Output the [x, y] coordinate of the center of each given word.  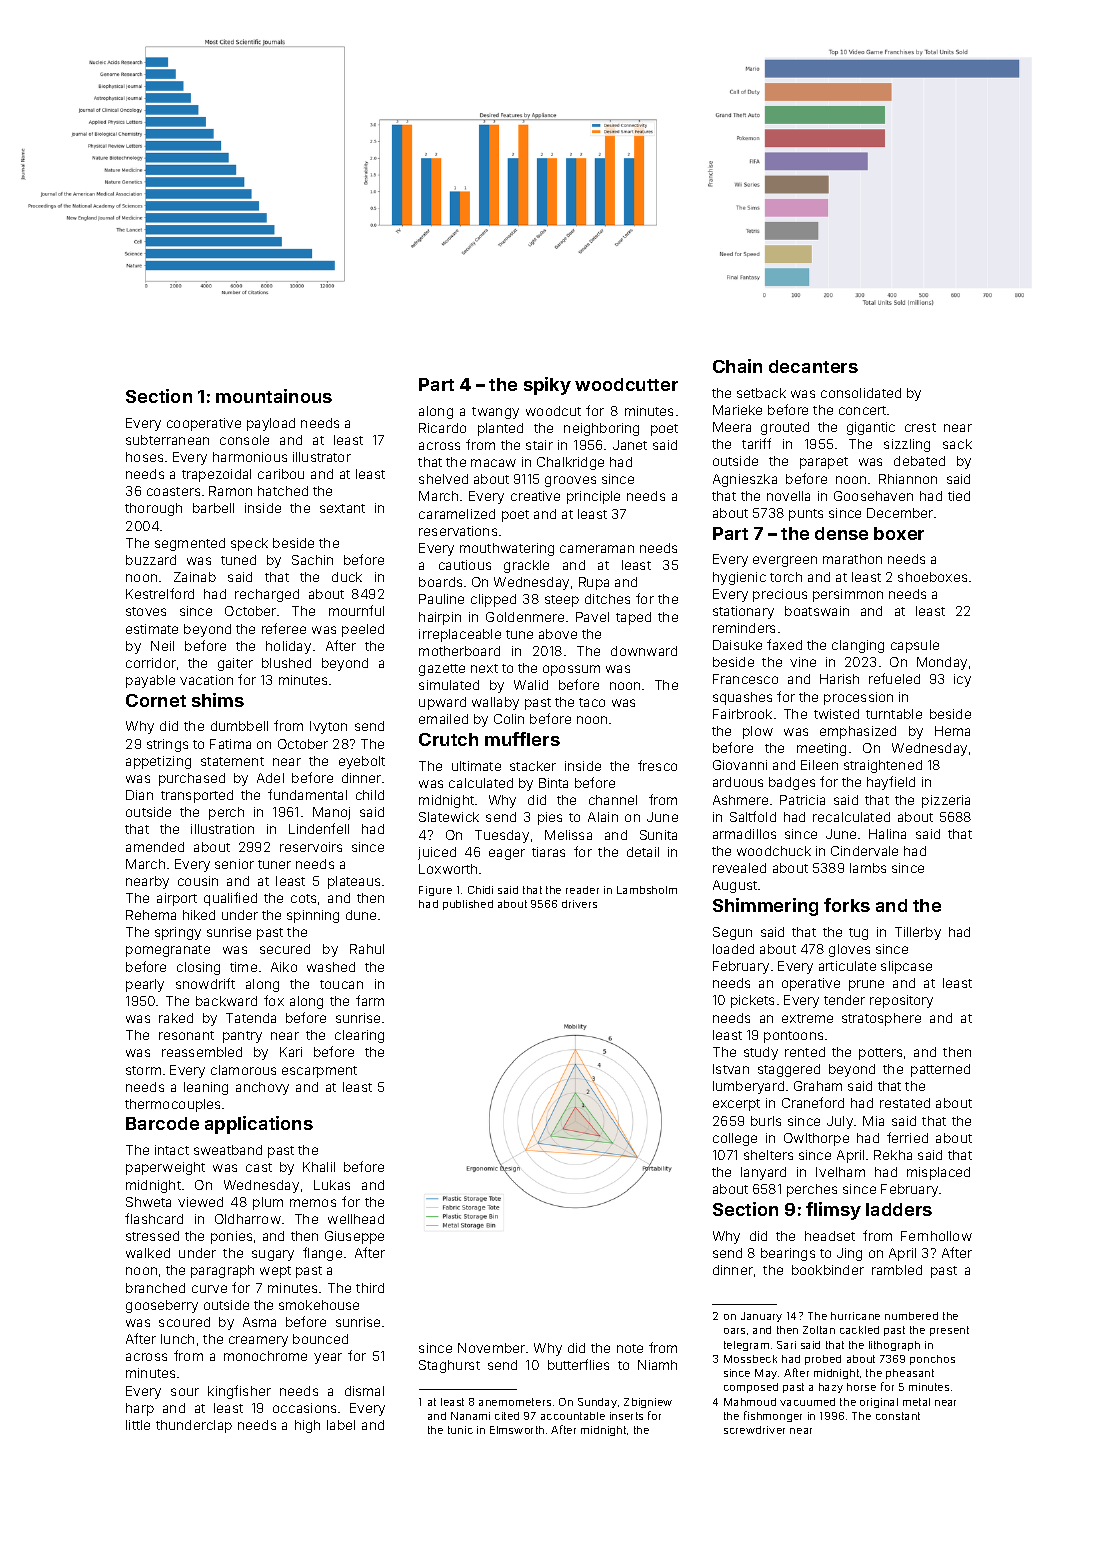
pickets [752, 1001]
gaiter [235, 664]
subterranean [167, 440]
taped [633, 618]
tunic [460, 1430]
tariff [756, 443]
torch [786, 577]
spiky [547, 386]
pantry [242, 1037]
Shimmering [765, 907]
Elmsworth [517, 1430]
